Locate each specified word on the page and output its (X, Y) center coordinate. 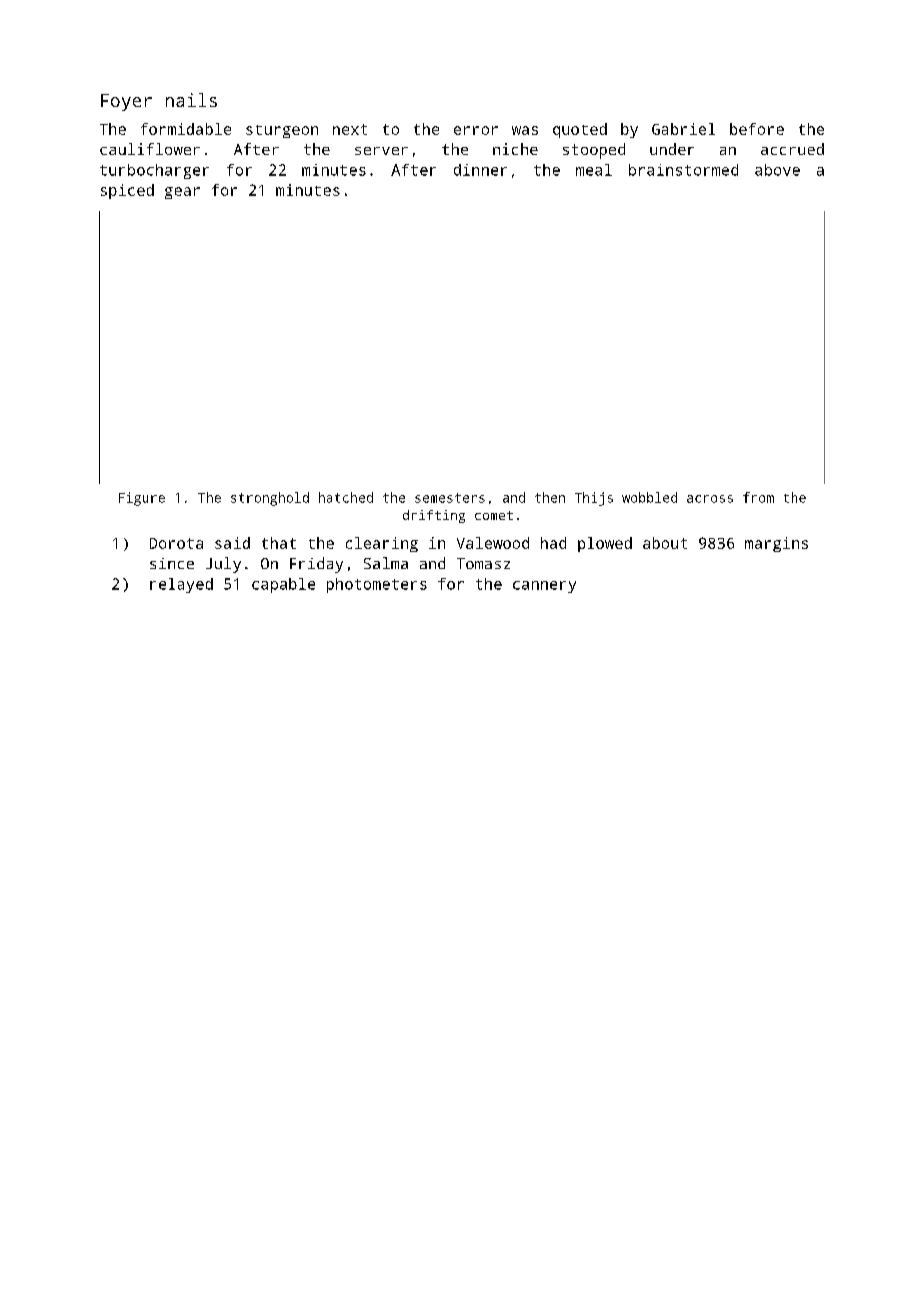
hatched (346, 497)
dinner (480, 170)
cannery (544, 587)
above (777, 170)
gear (182, 193)
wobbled (649, 497)
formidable (186, 129)
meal (594, 170)
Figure (142, 499)
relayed (181, 585)
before (757, 129)
